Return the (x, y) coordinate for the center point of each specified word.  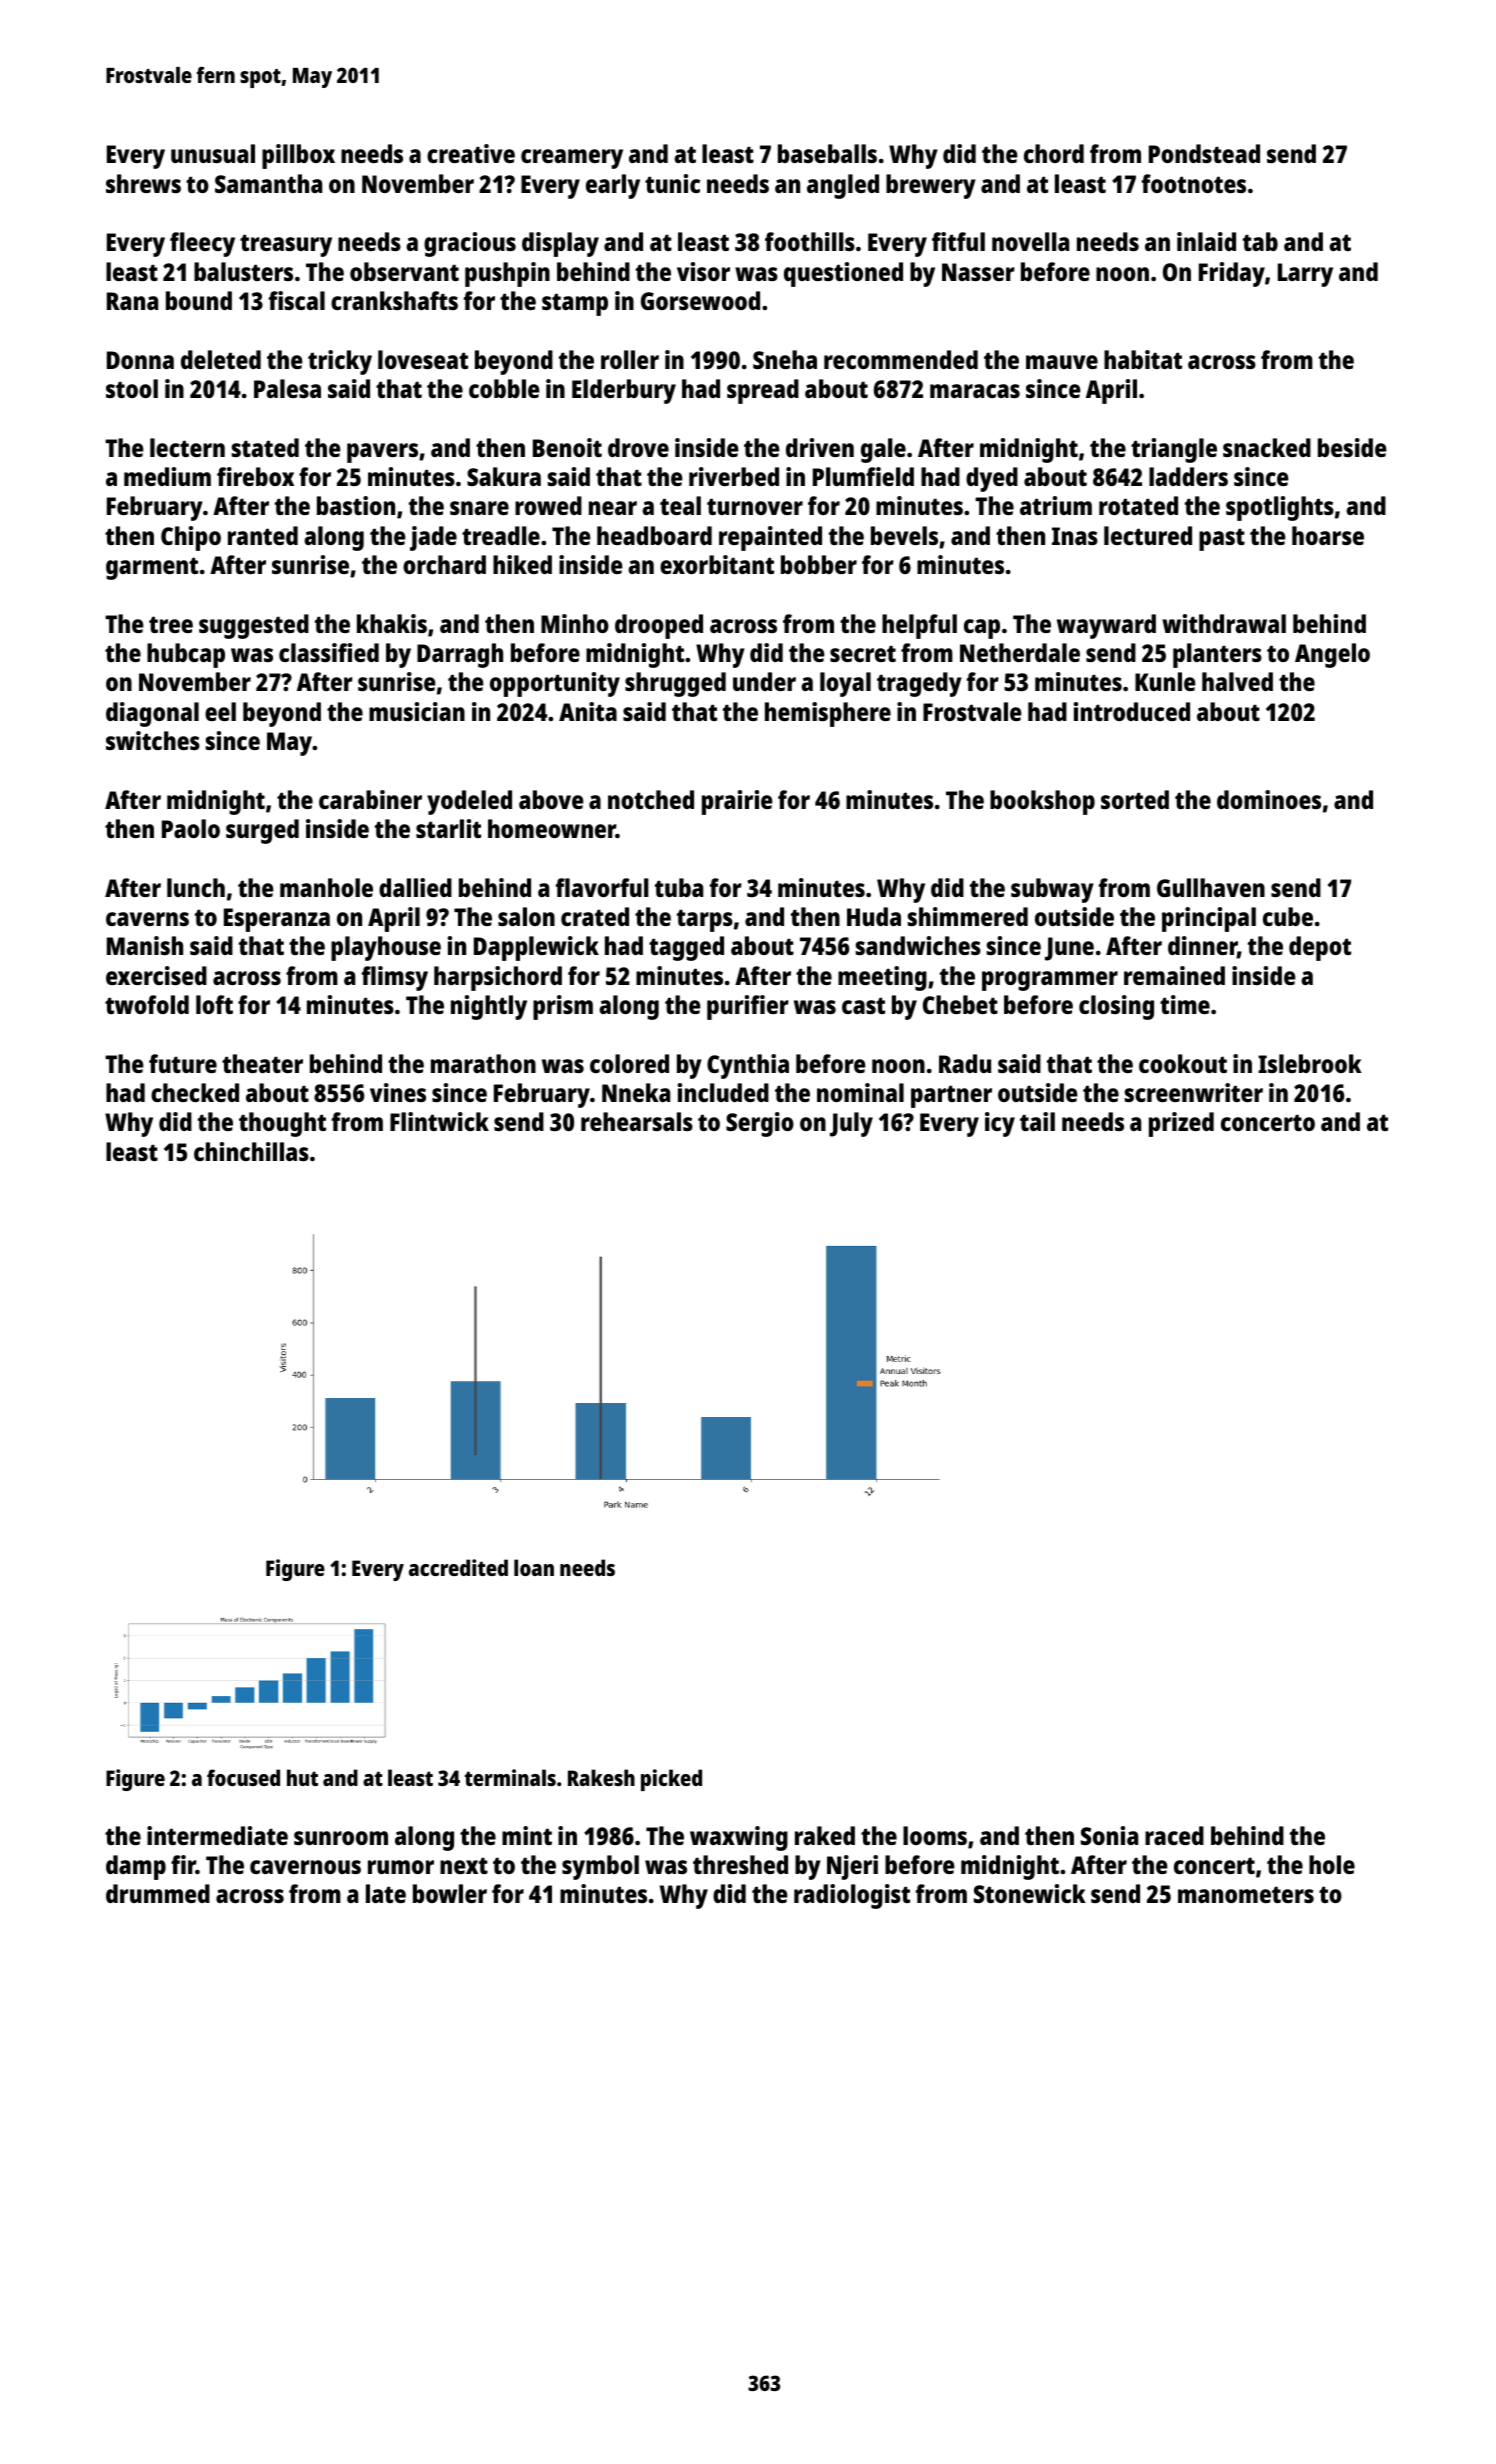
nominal (860, 1092)
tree (171, 625)
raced (1174, 1835)
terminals (510, 1777)
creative (471, 153)
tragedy (919, 684)
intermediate (217, 1835)
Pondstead (1204, 153)
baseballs (827, 153)
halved (1237, 681)
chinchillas (251, 1151)
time (1185, 1004)
